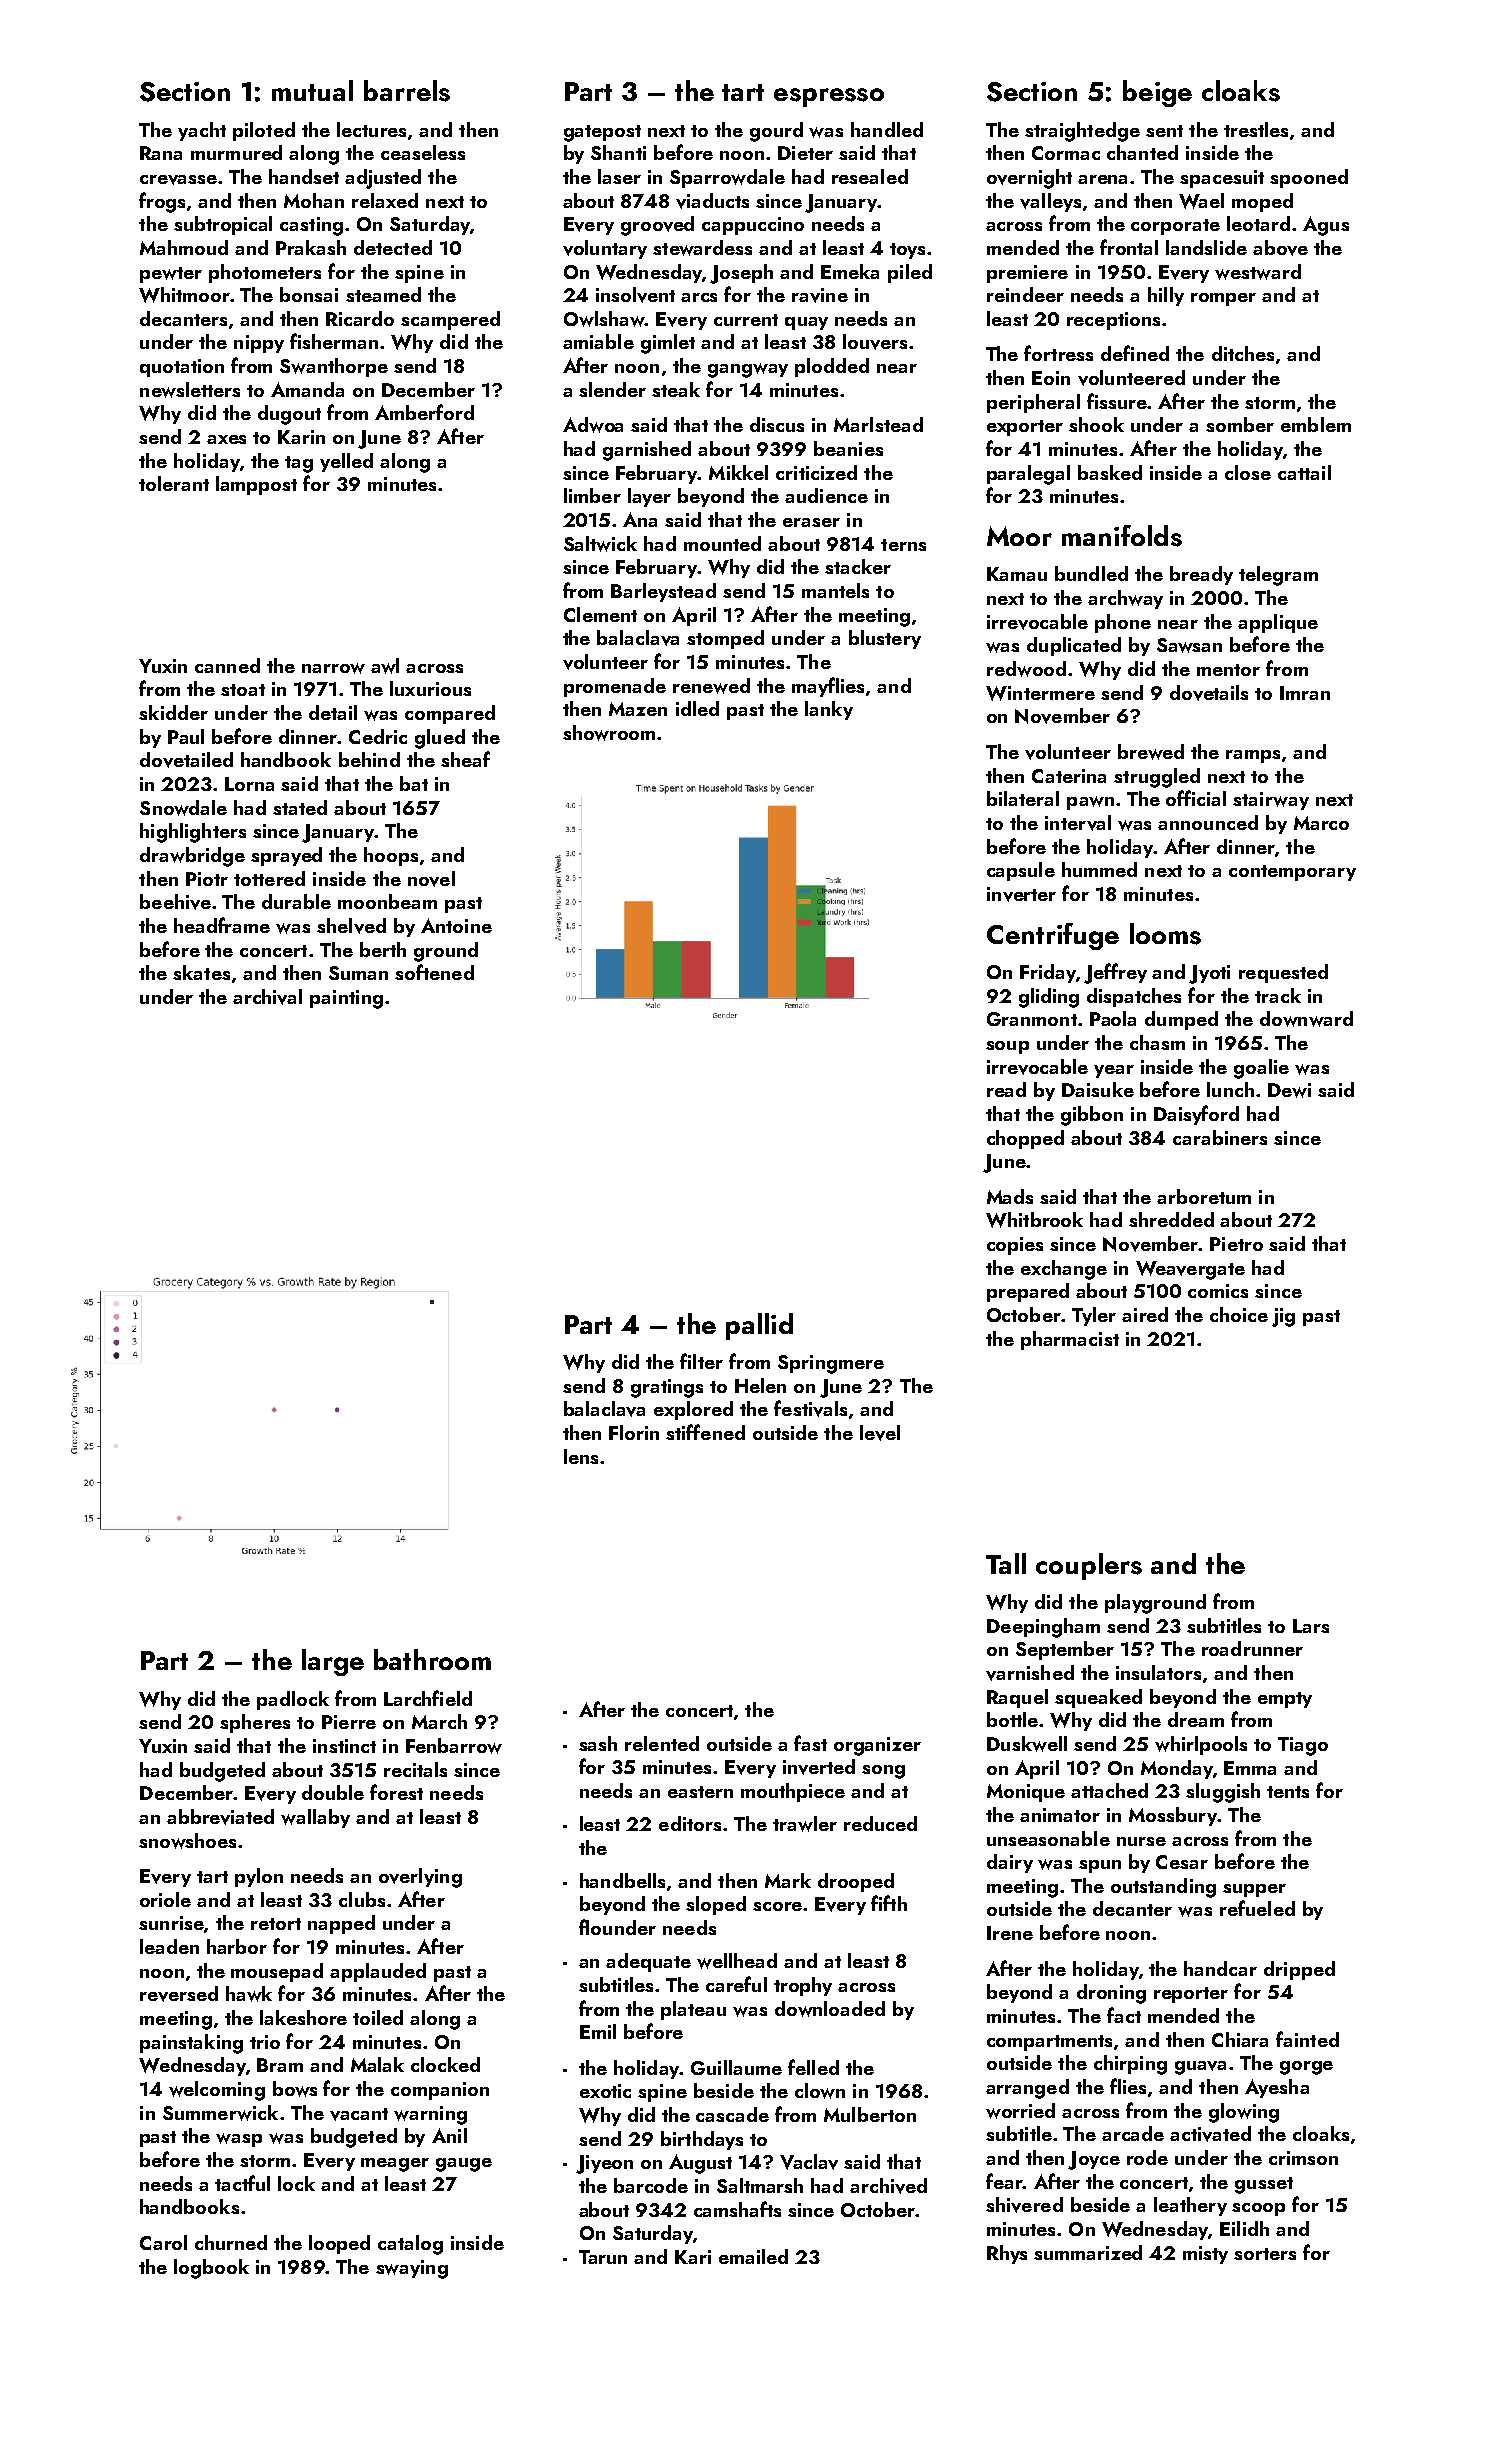 The height and width of the document is (2464, 1496). What do you see at coordinates (1025, 1139) in the document?
I see `chopped` at bounding box center [1025, 1139].
